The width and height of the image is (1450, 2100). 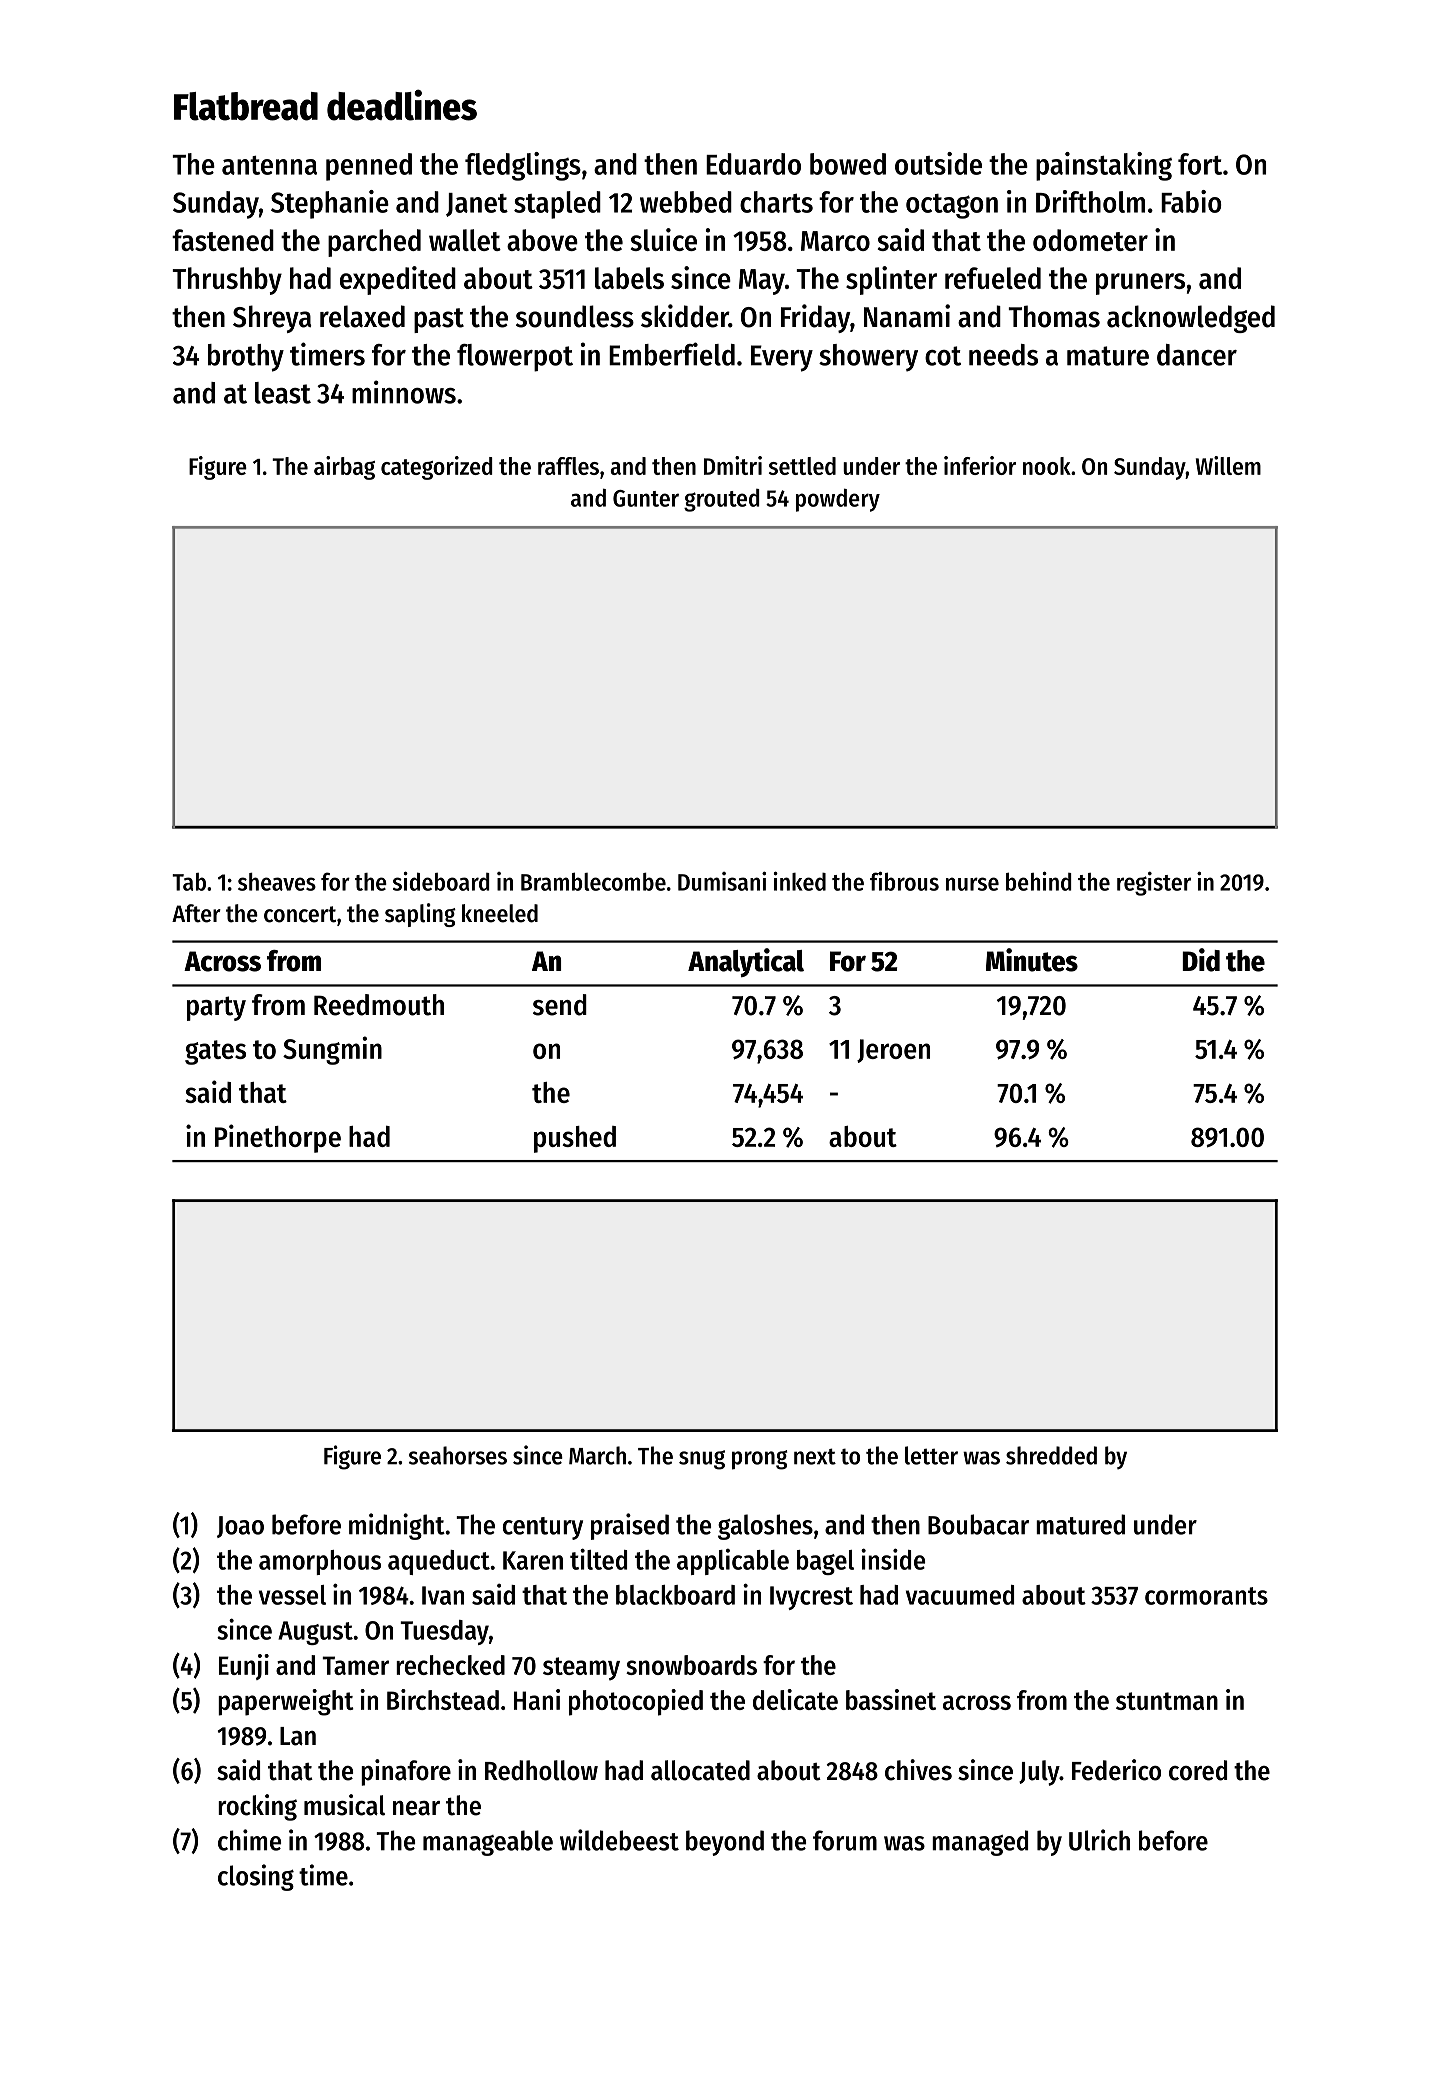 What do you see at coordinates (960, 1595) in the image?
I see `vacuumed` at bounding box center [960, 1595].
